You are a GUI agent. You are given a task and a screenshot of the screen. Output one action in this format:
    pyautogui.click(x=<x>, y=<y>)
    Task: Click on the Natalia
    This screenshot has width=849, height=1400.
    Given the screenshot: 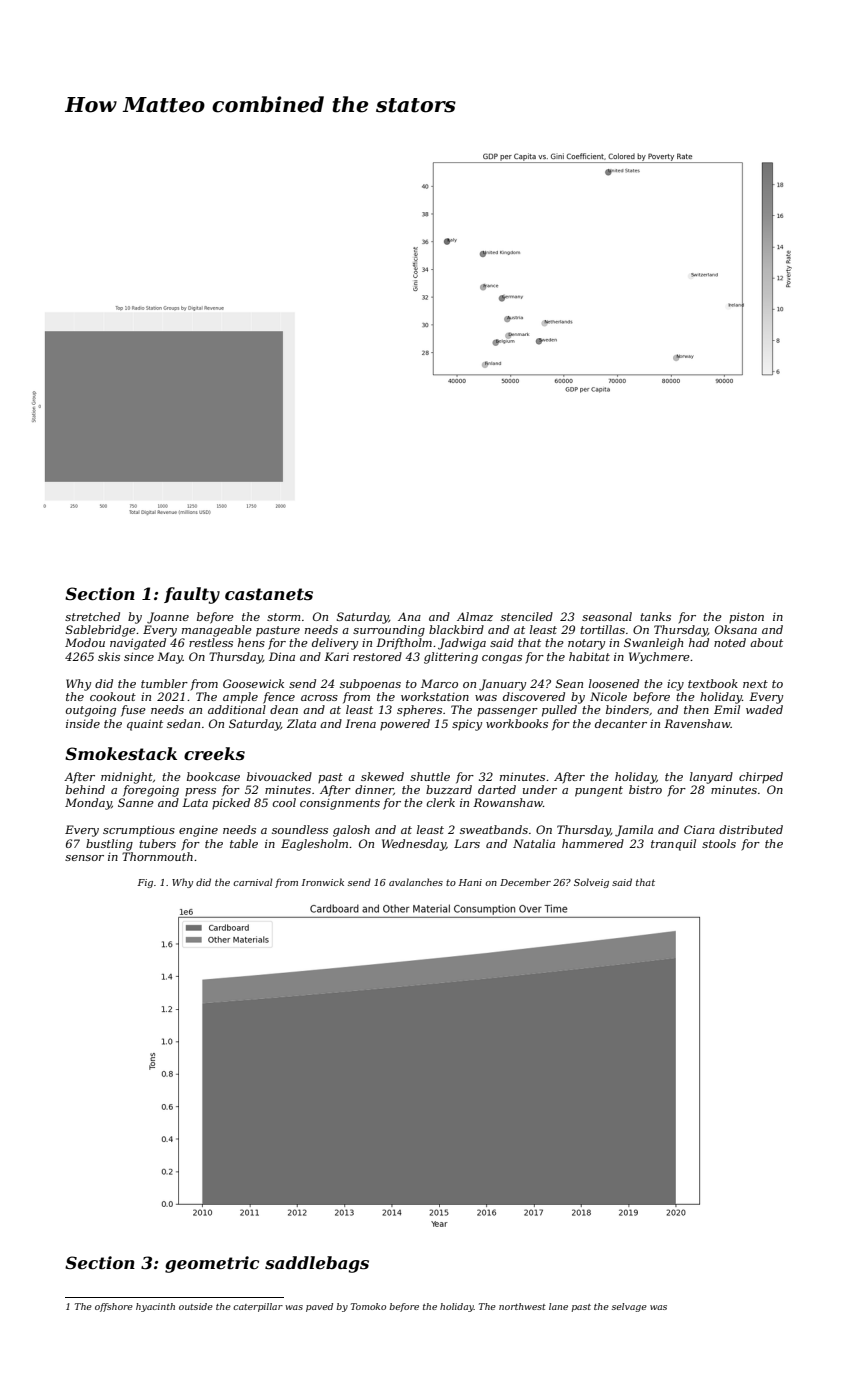 What is the action you would take?
    pyautogui.click(x=534, y=843)
